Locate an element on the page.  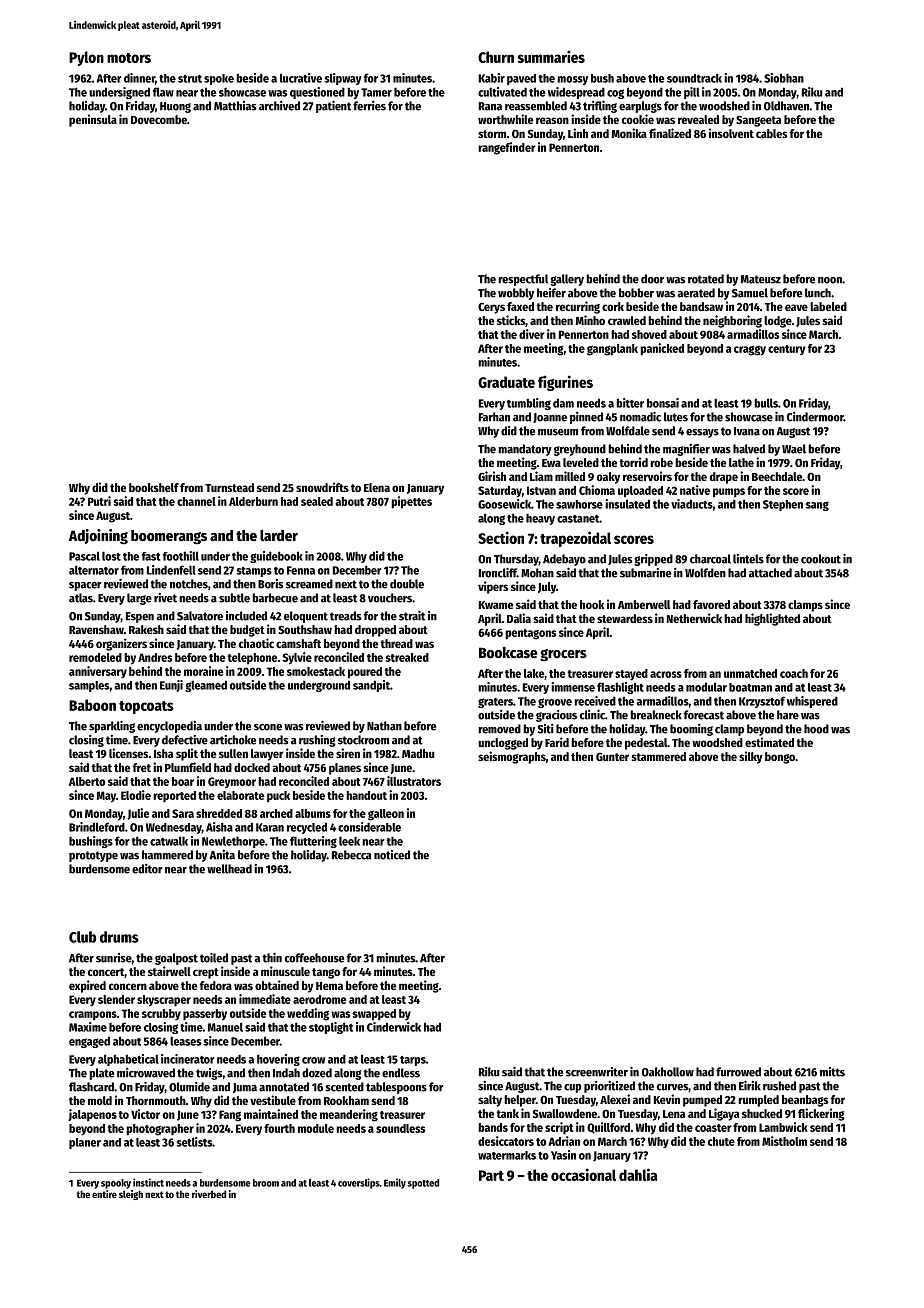
dinner is located at coordinates (139, 78).
